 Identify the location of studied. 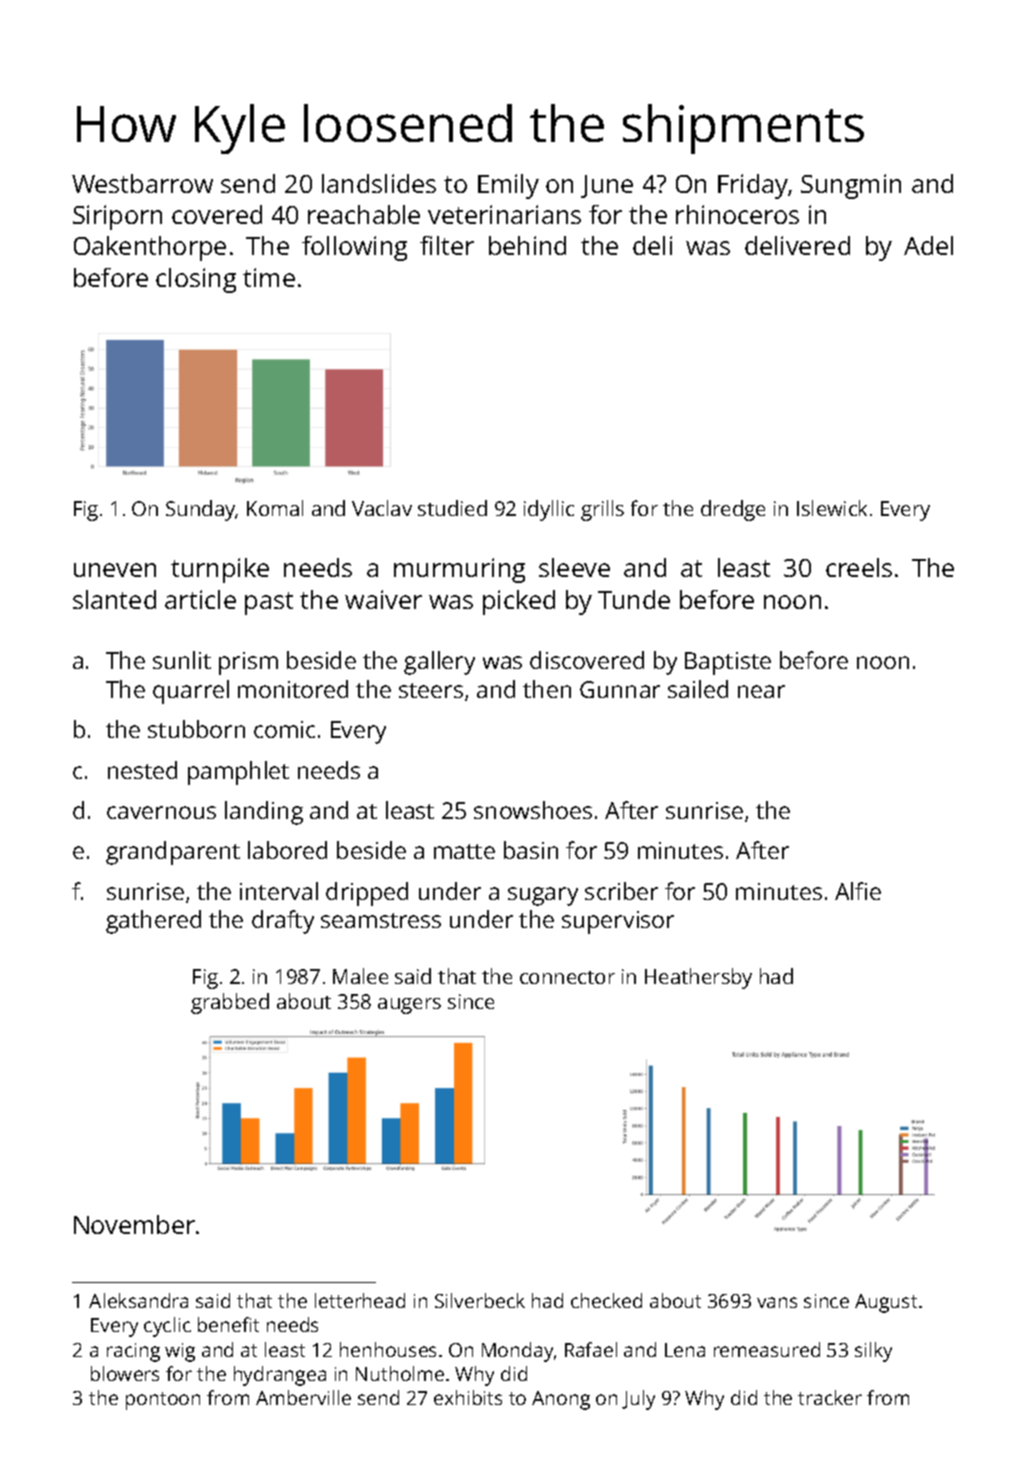
(452, 508).
